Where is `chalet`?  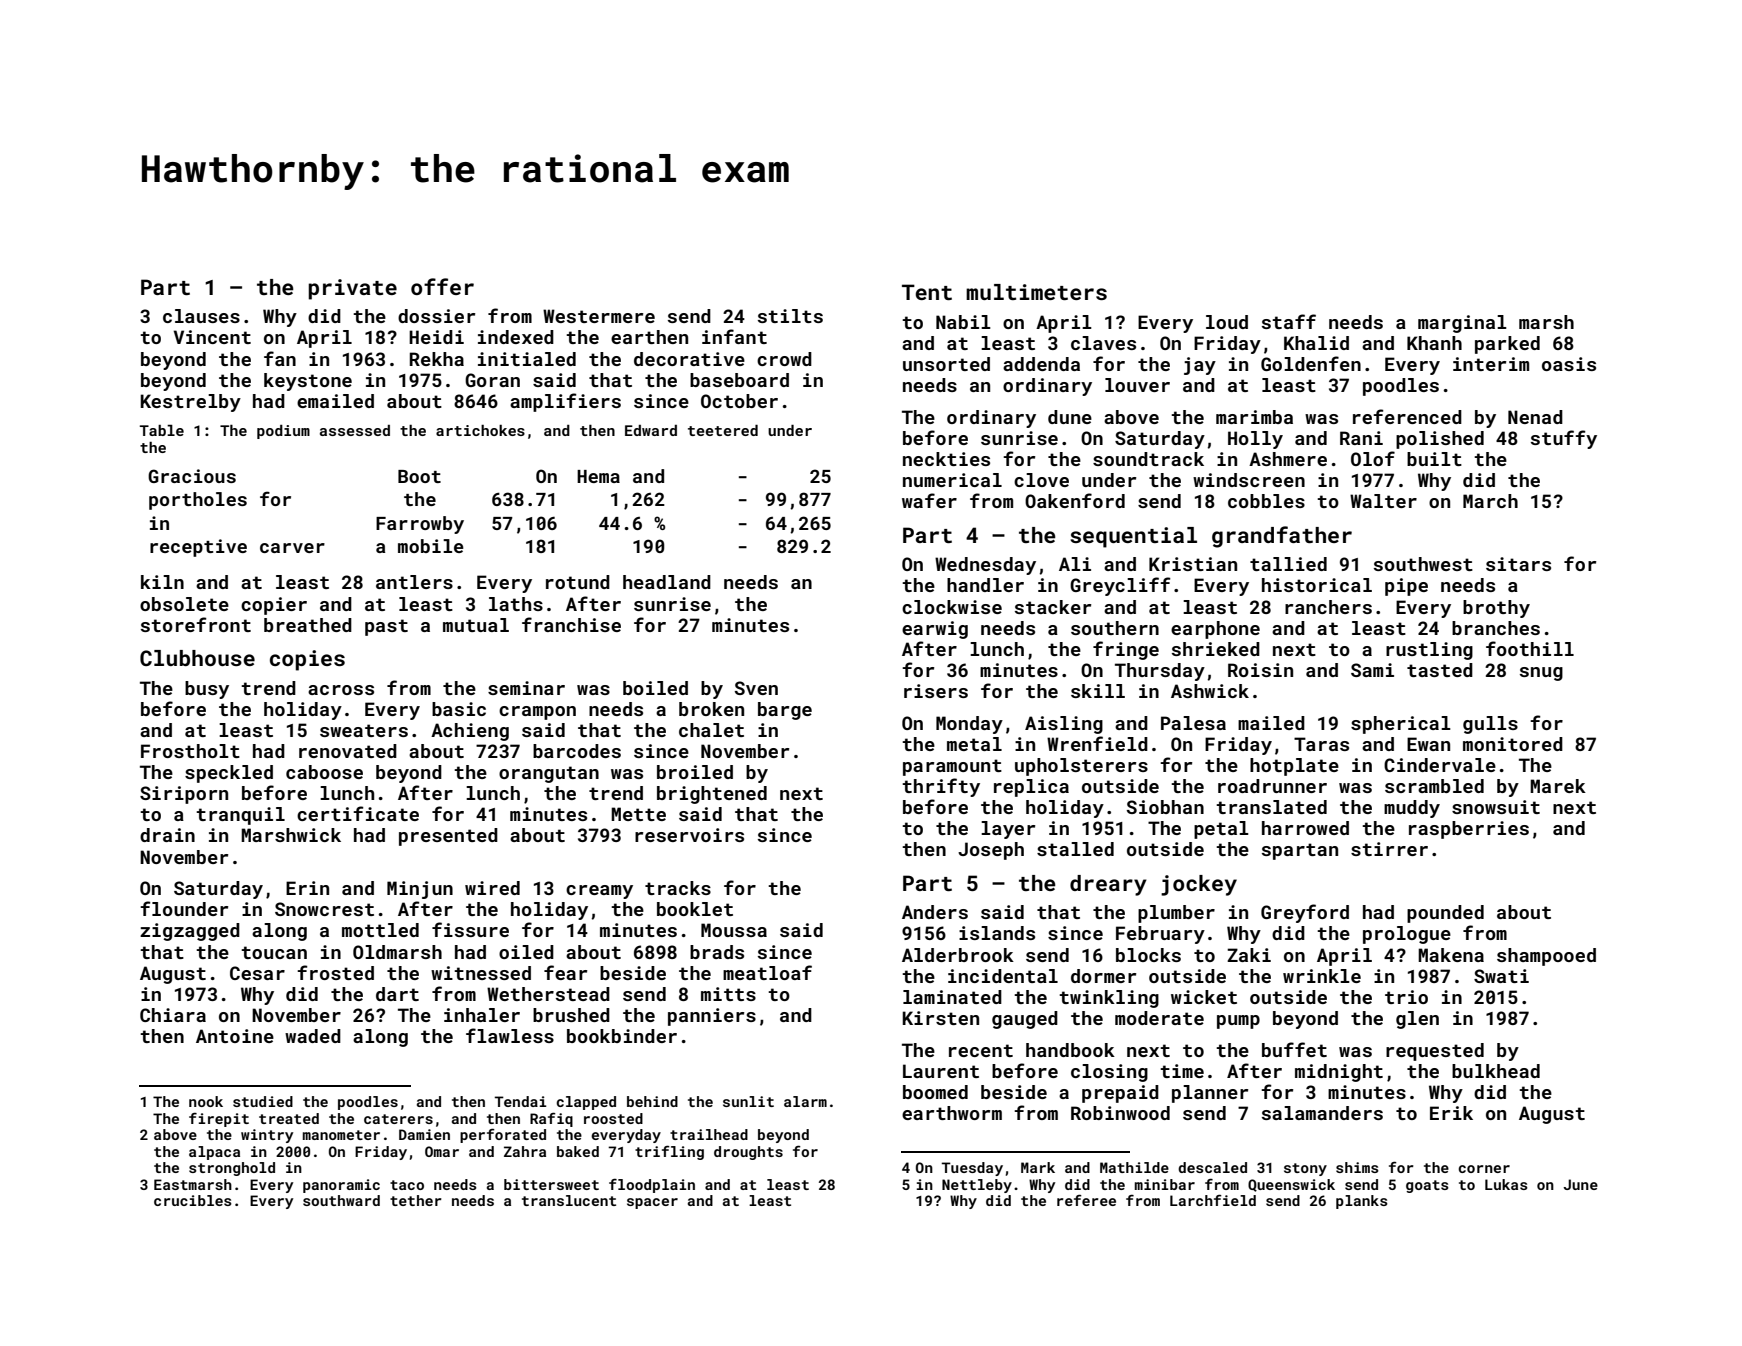 chalet is located at coordinates (711, 730).
